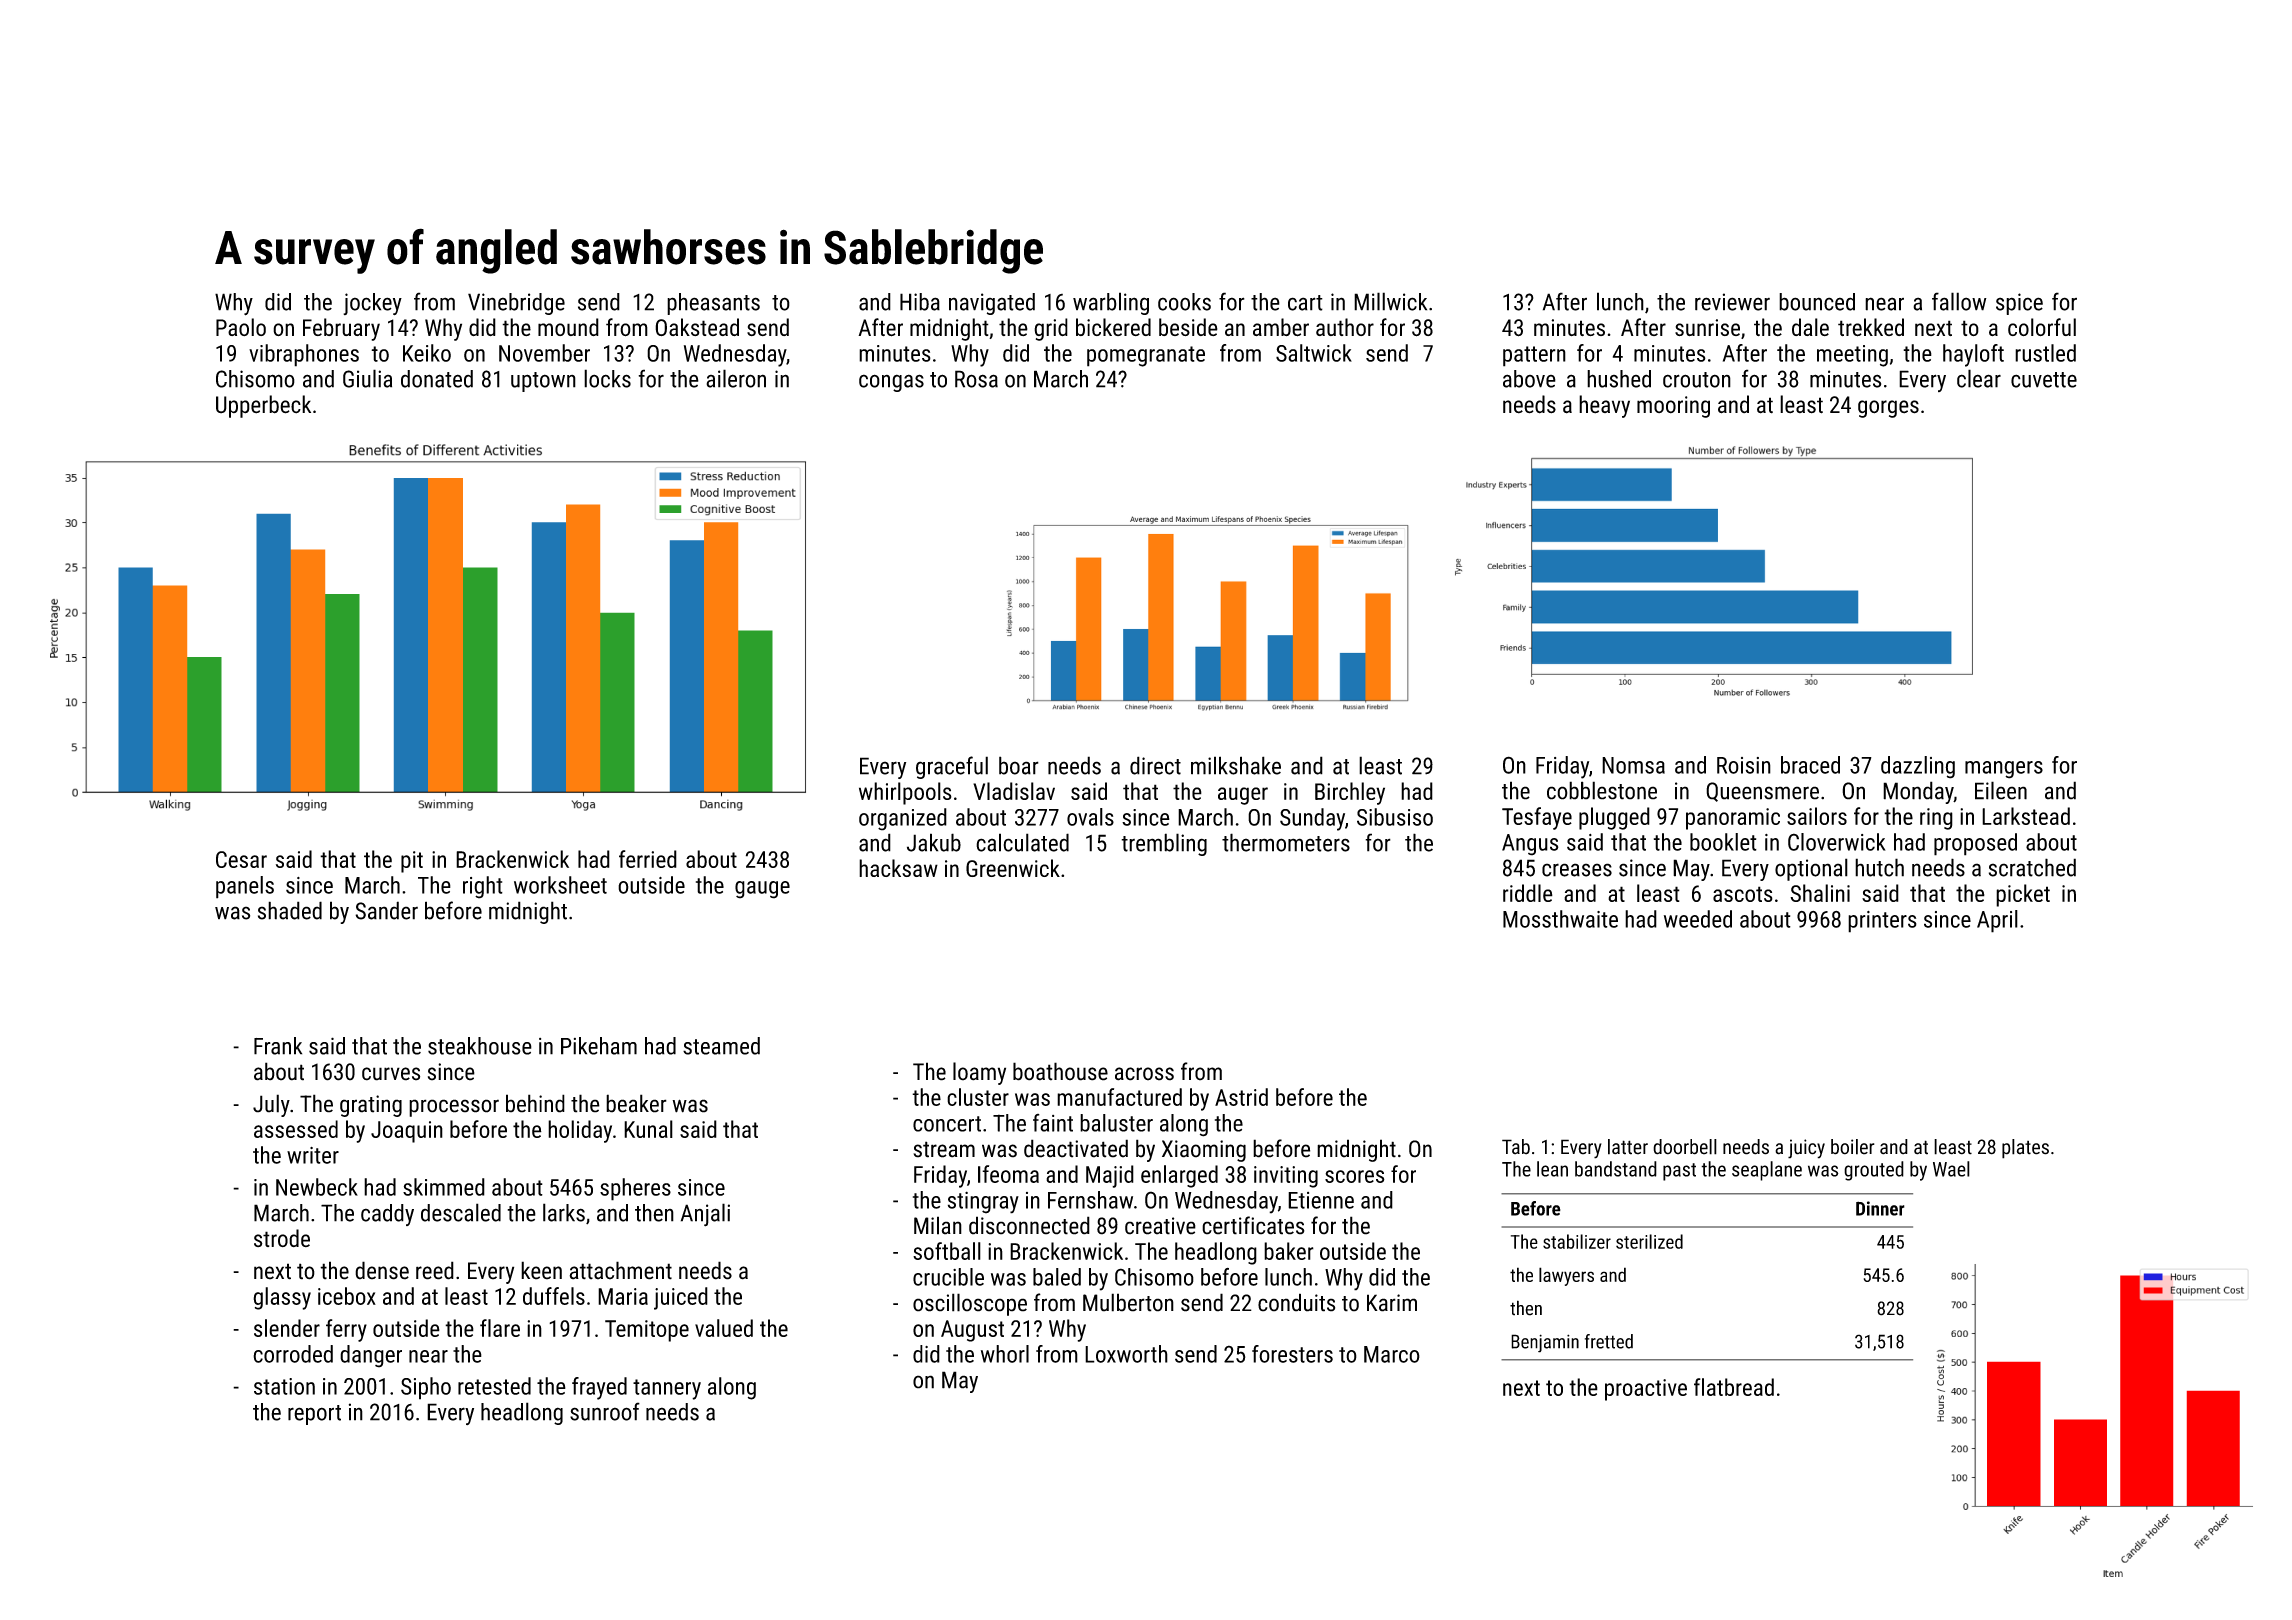  I want to click on pheasants, so click(713, 304).
